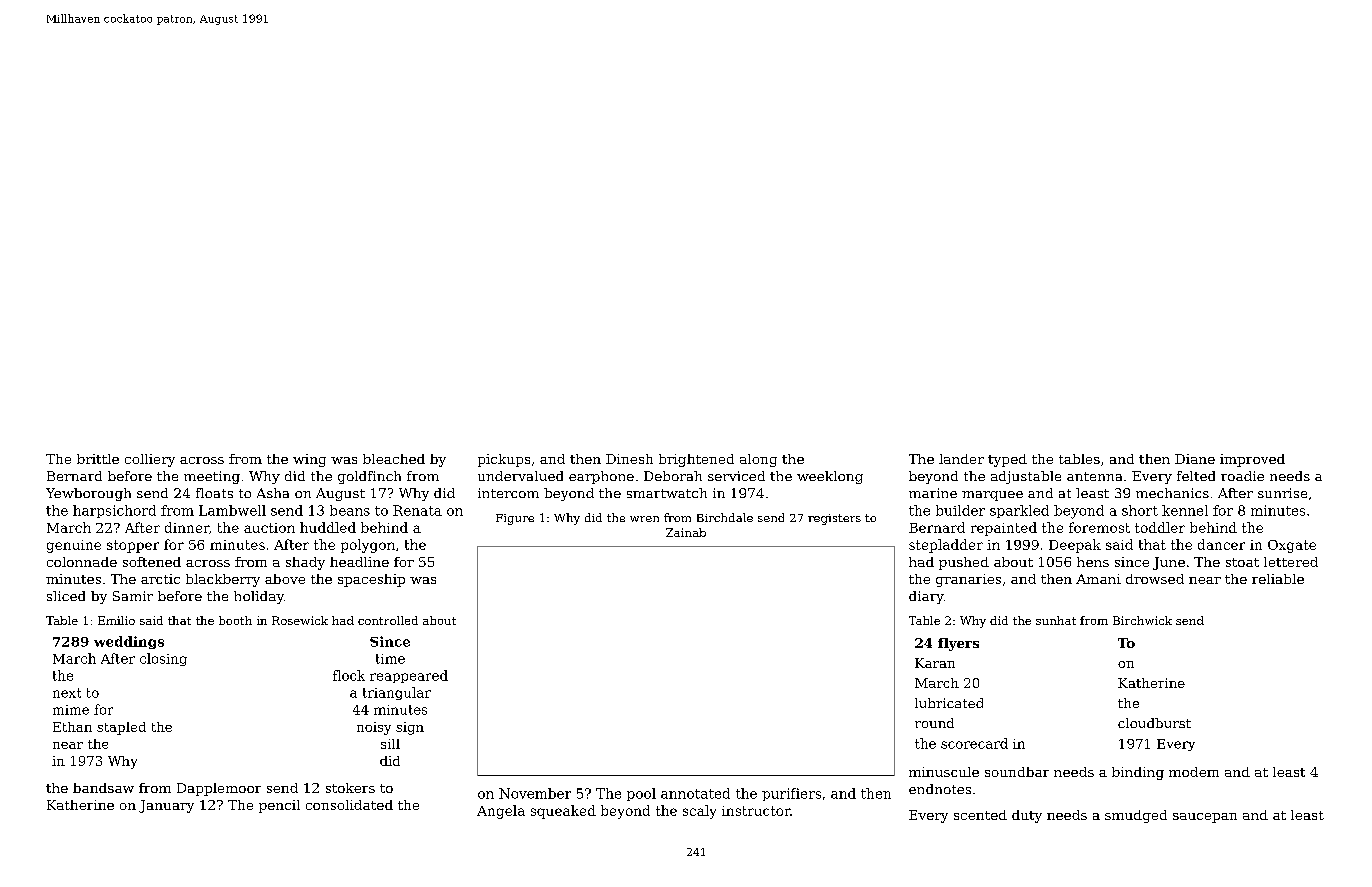 The height and width of the screenshot is (887, 1372). What do you see at coordinates (390, 659) in the screenshot?
I see `time` at bounding box center [390, 659].
